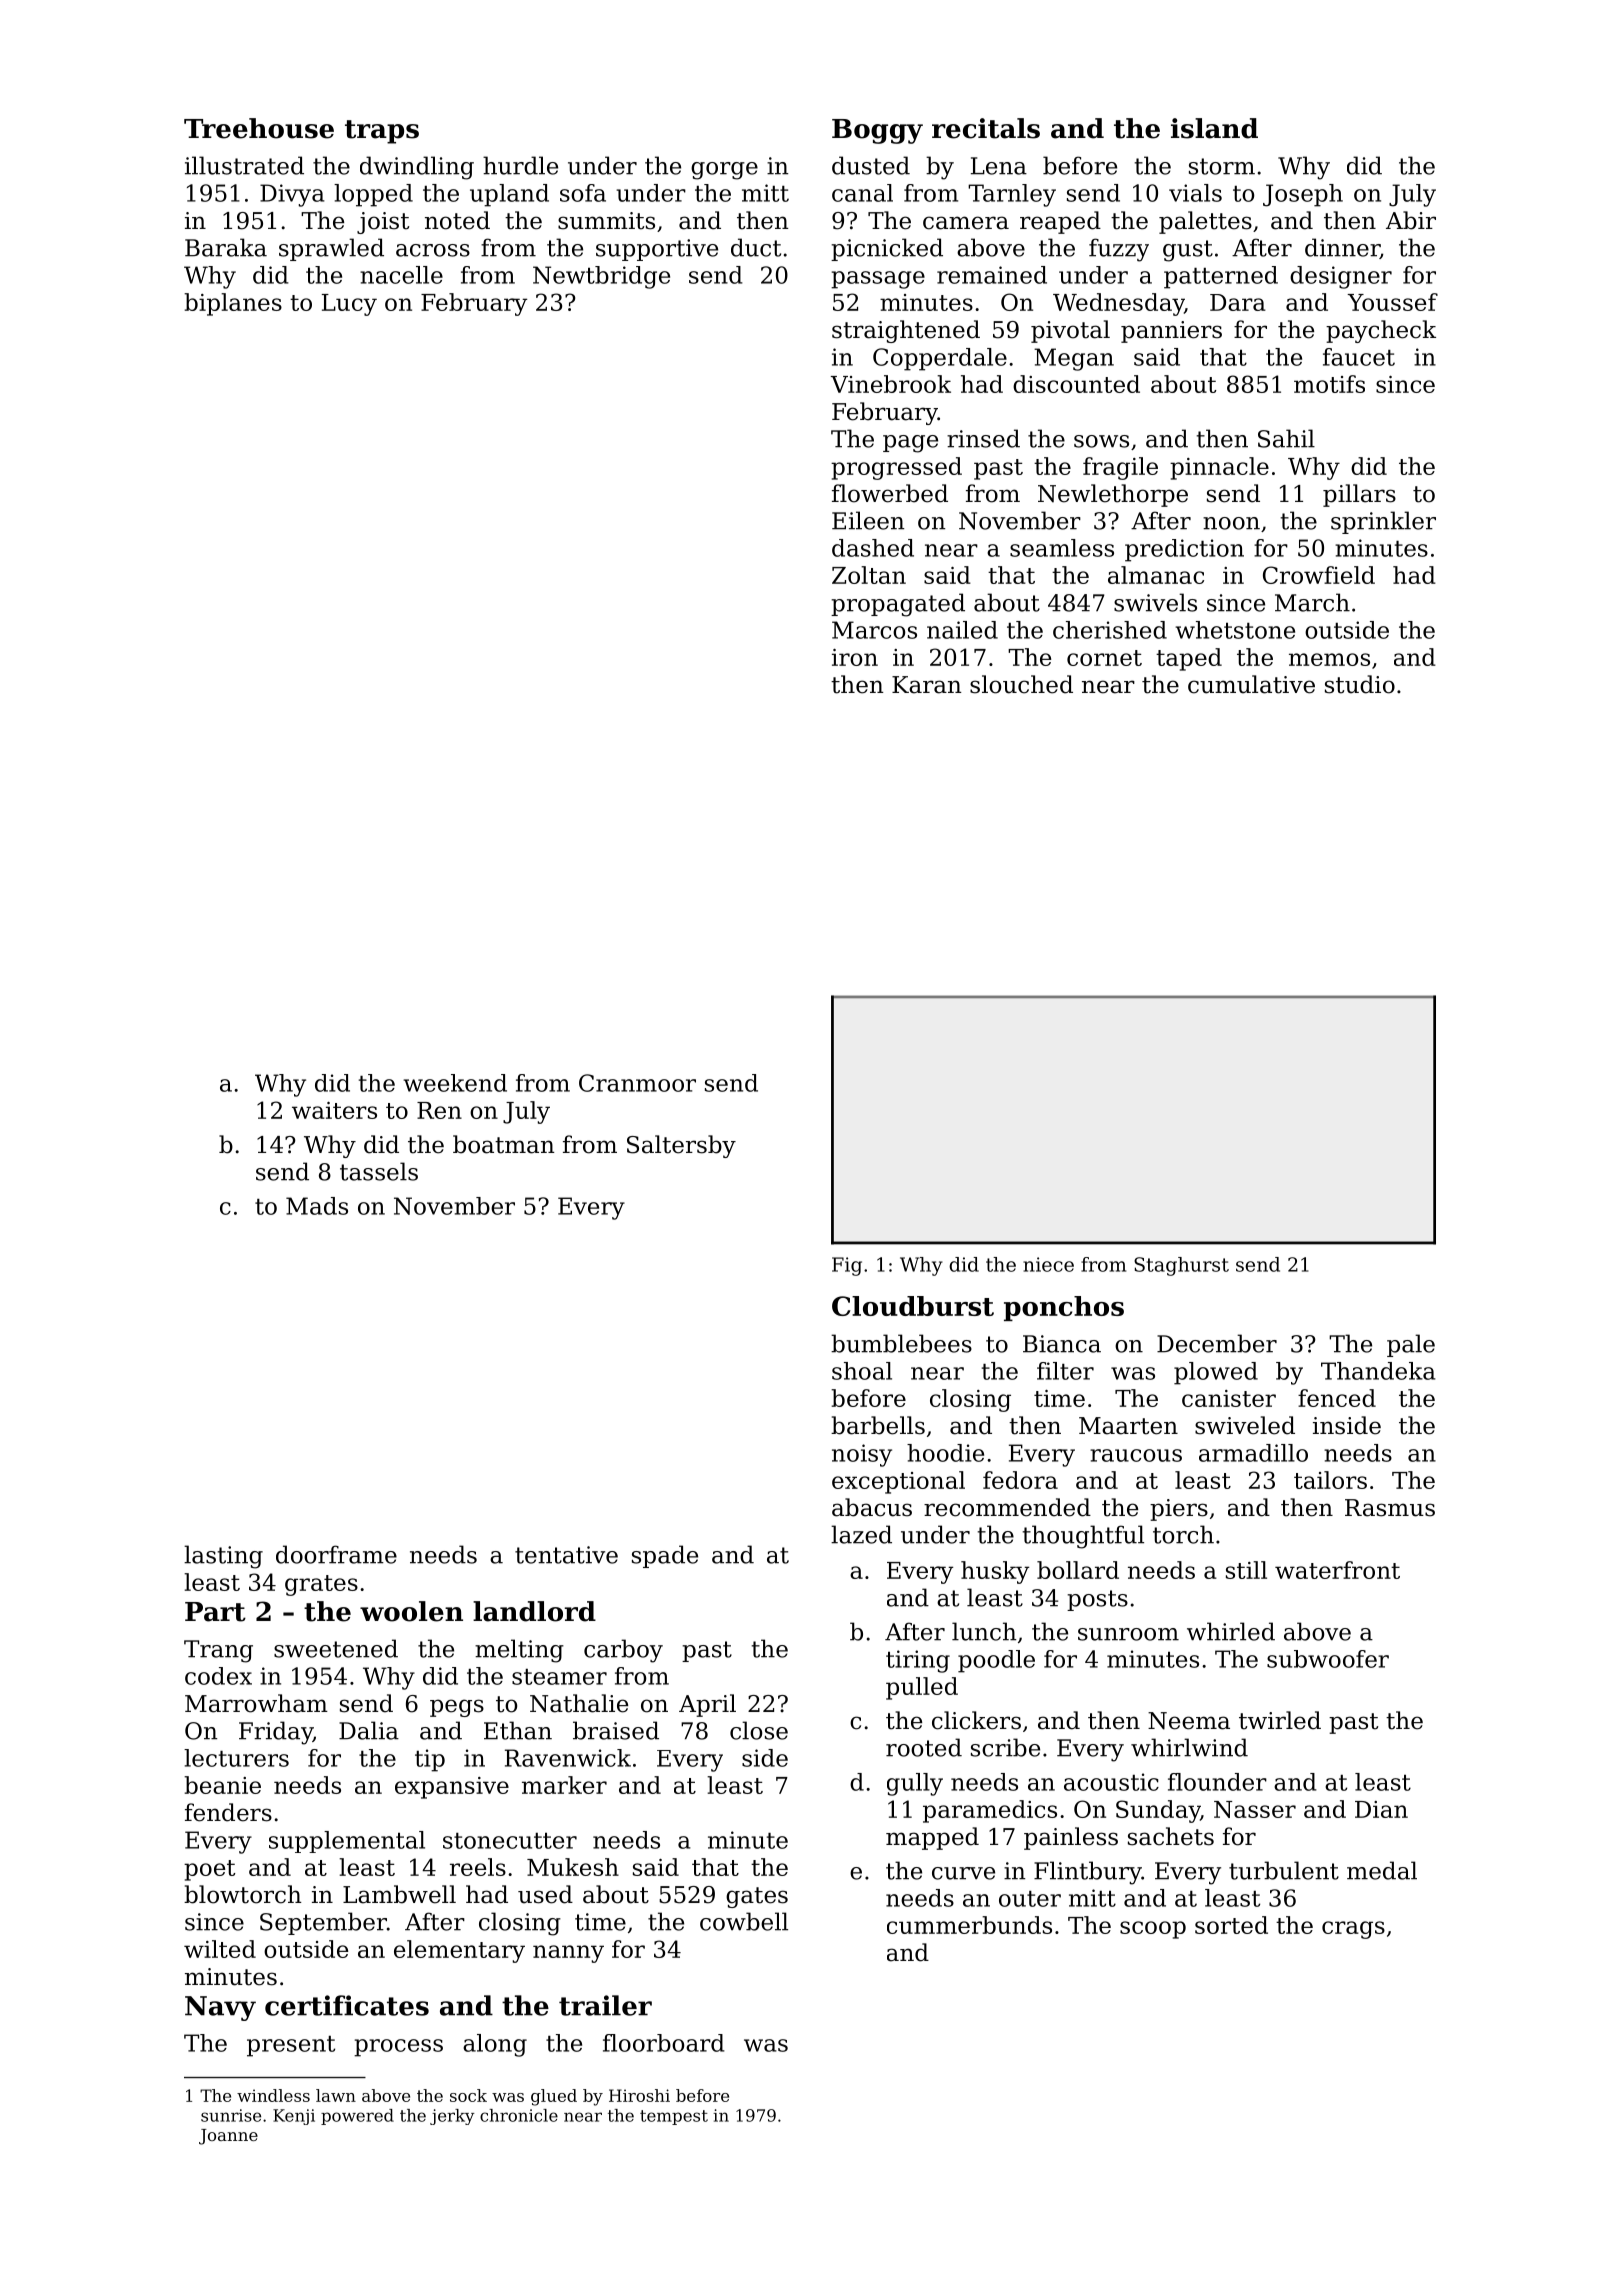 The height and width of the document is (2292, 1620). What do you see at coordinates (1378, 1371) in the document?
I see `Thandeka` at bounding box center [1378, 1371].
